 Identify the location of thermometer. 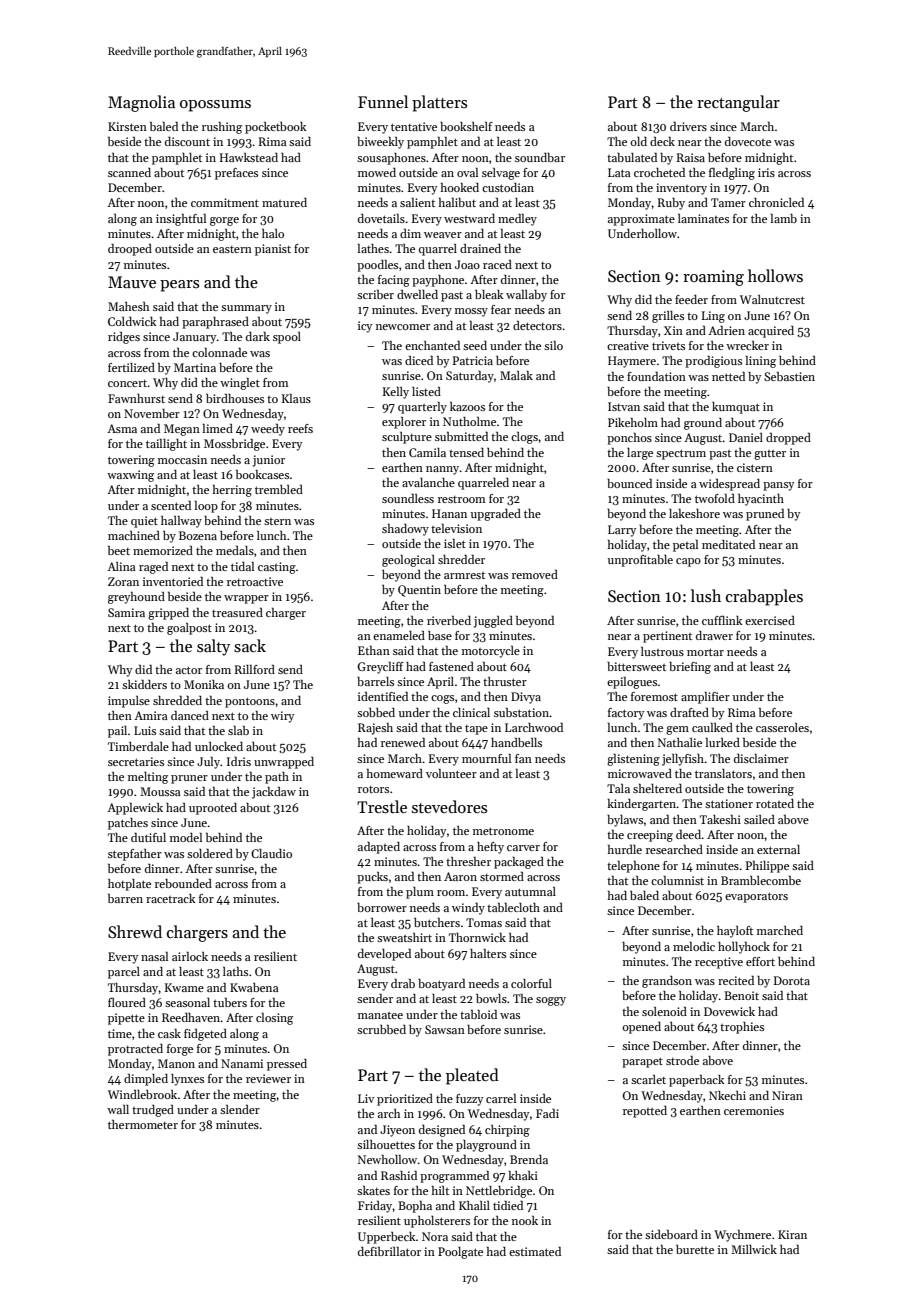
(143, 1124).
